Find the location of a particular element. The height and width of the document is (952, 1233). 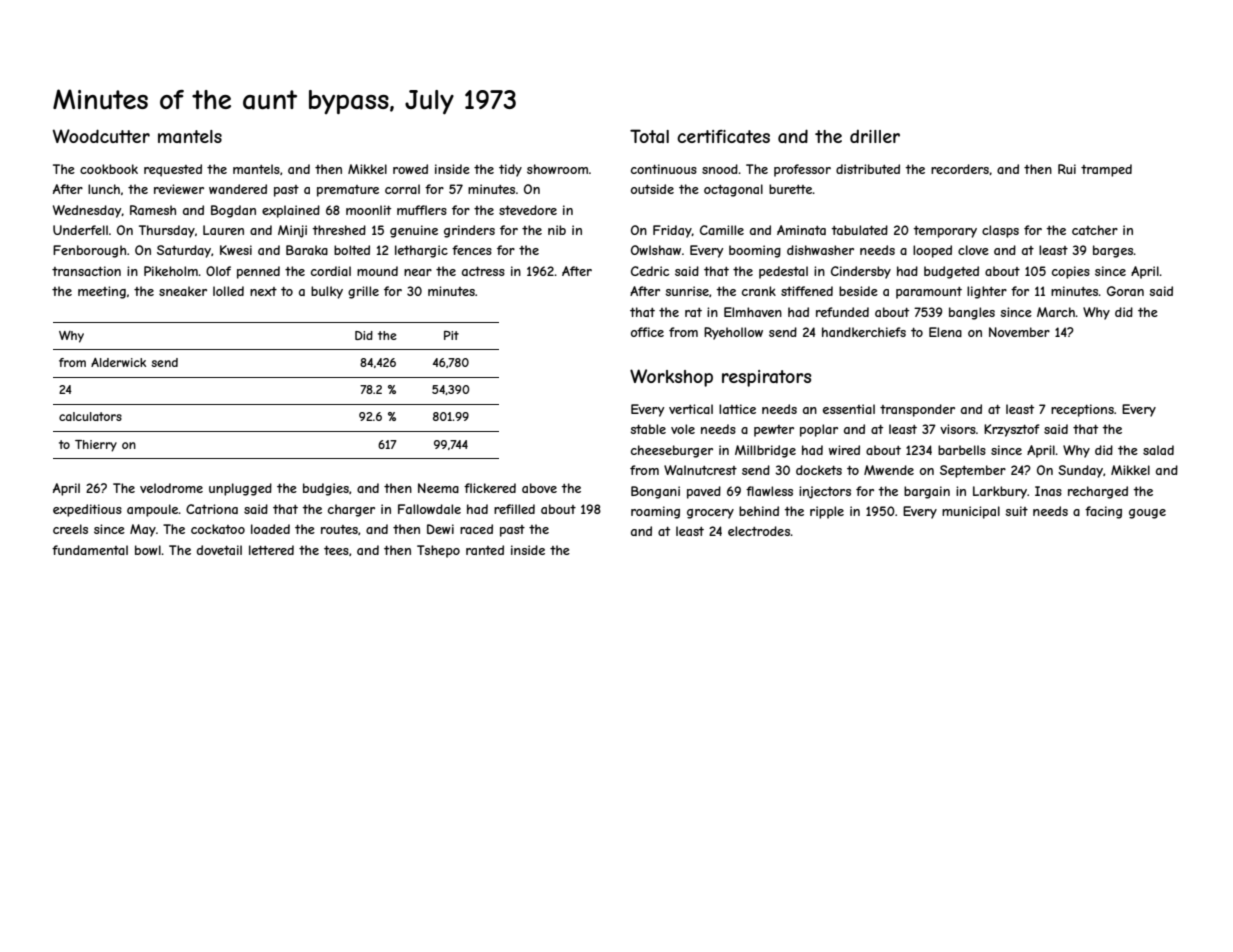

Workshop is located at coordinates (671, 378).
